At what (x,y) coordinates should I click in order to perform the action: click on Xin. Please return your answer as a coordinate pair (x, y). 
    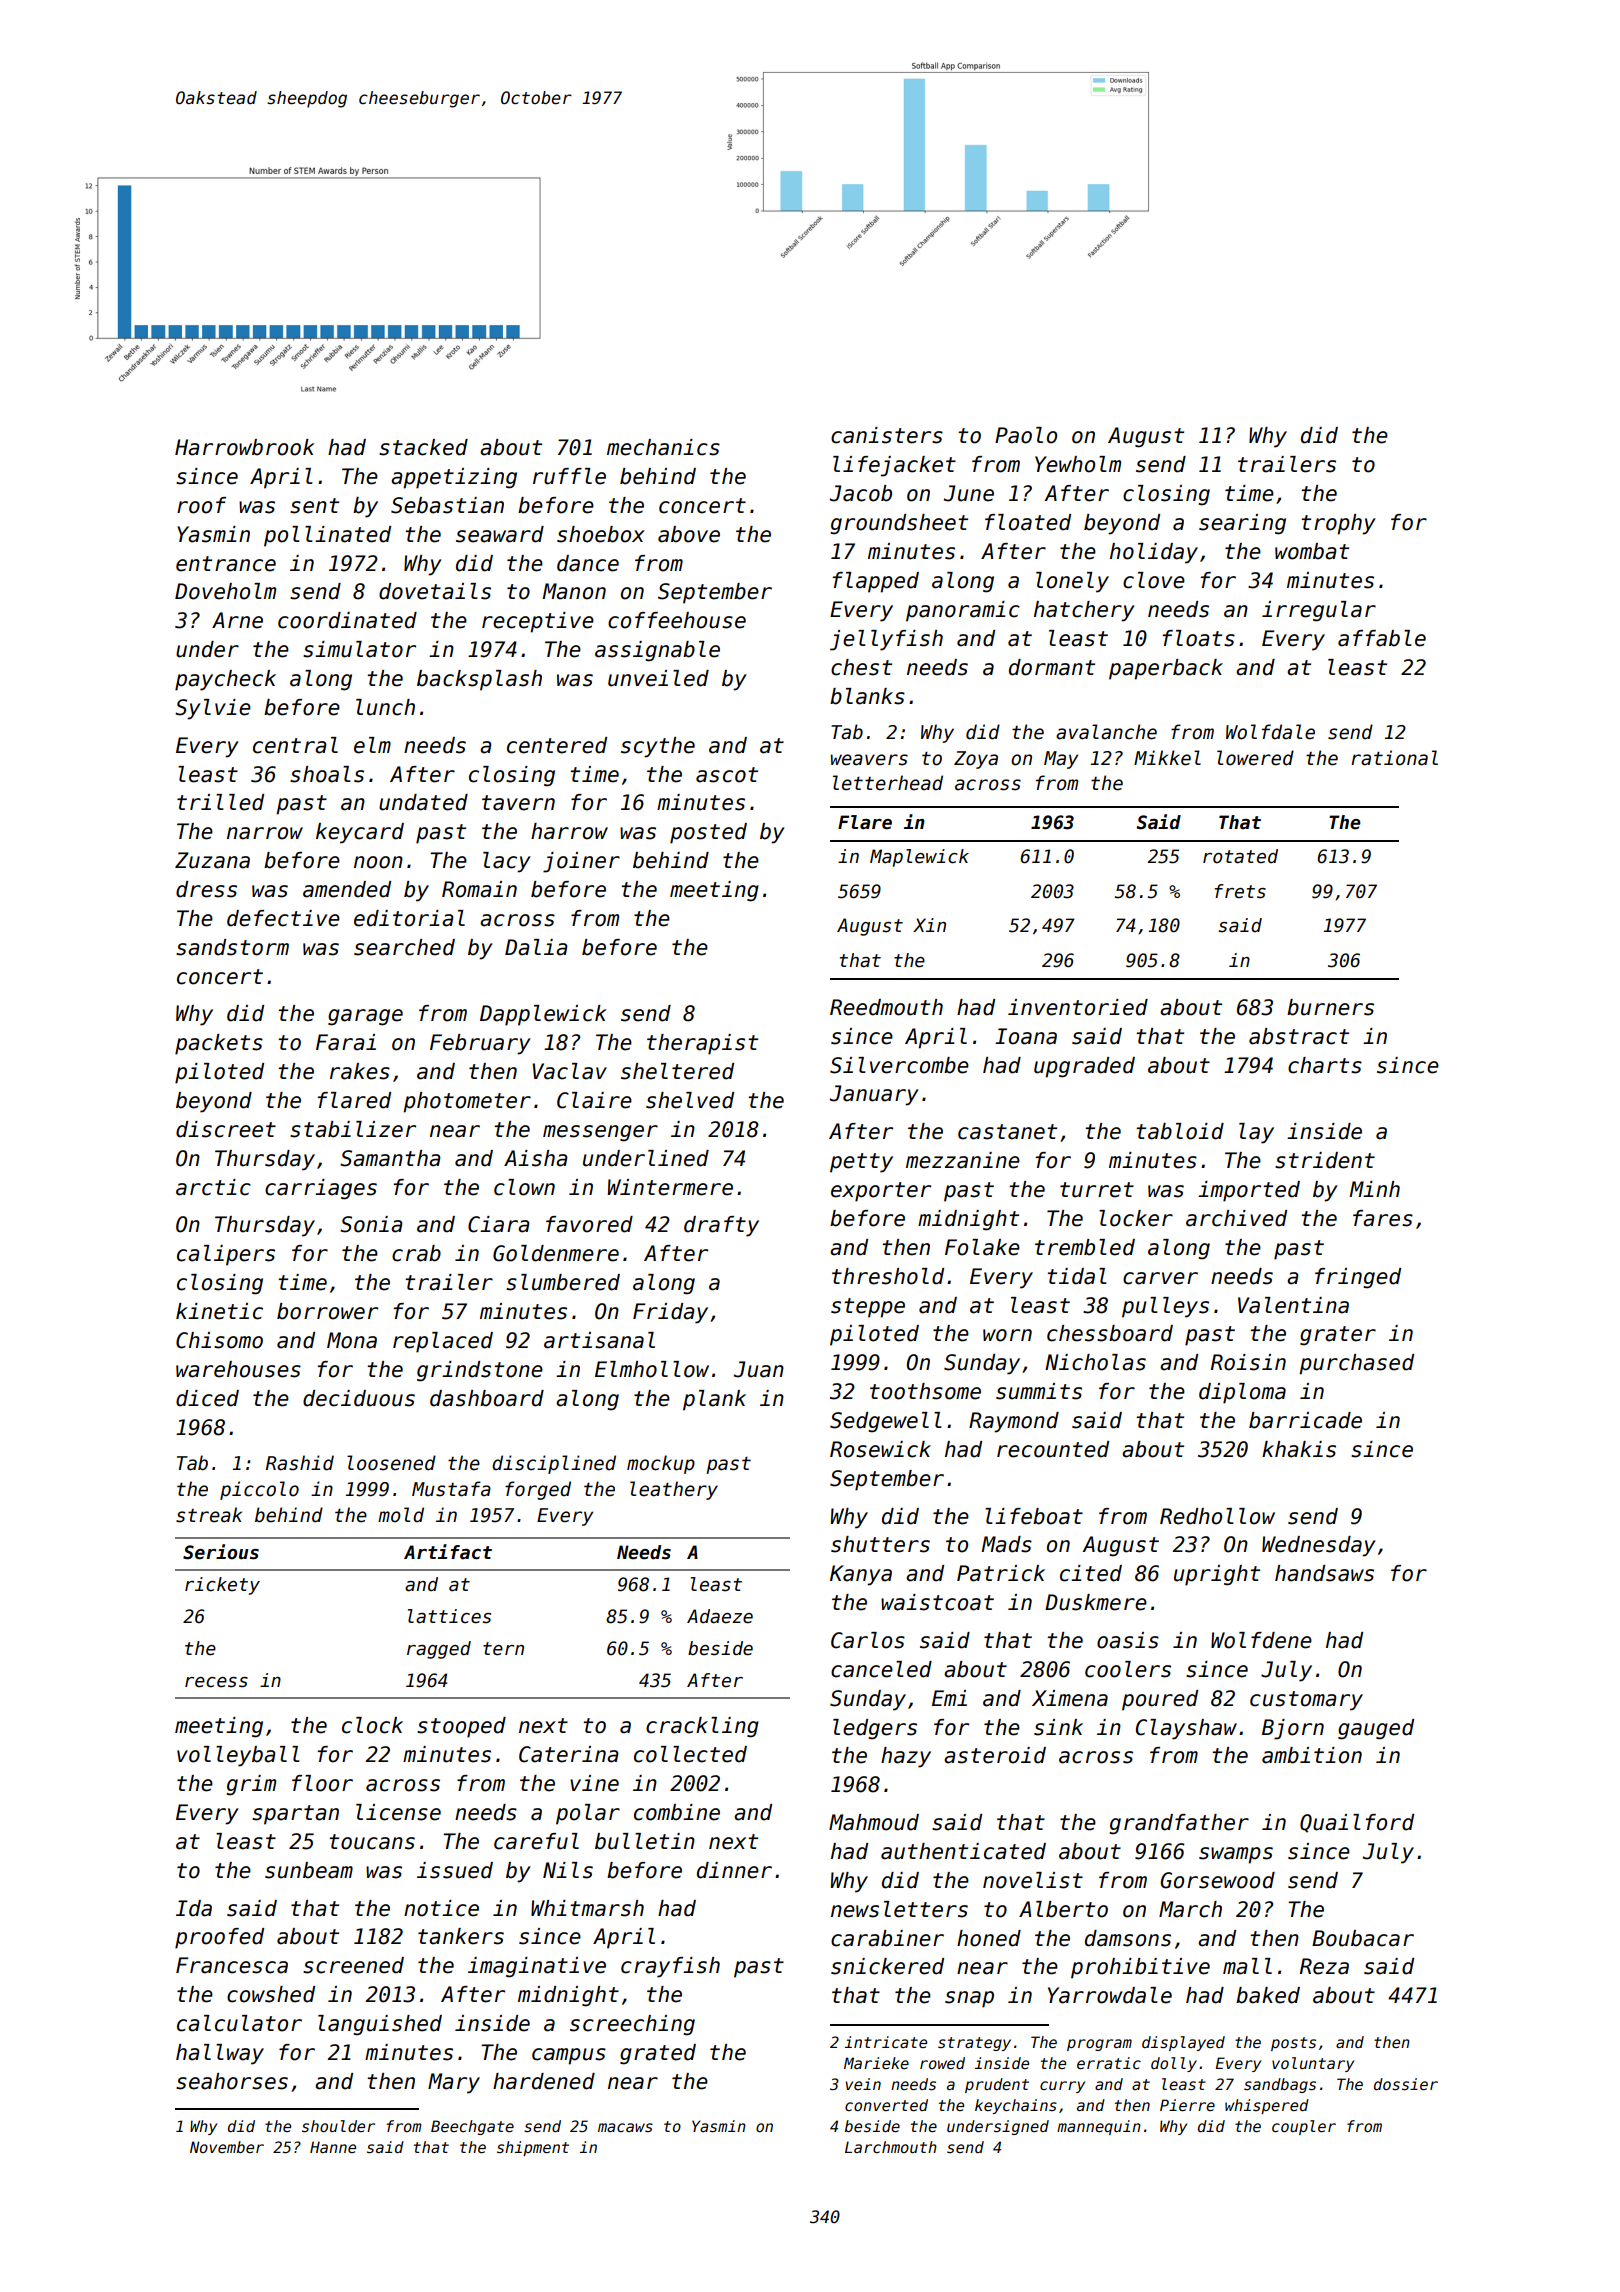
    Looking at the image, I should click on (929, 925).
